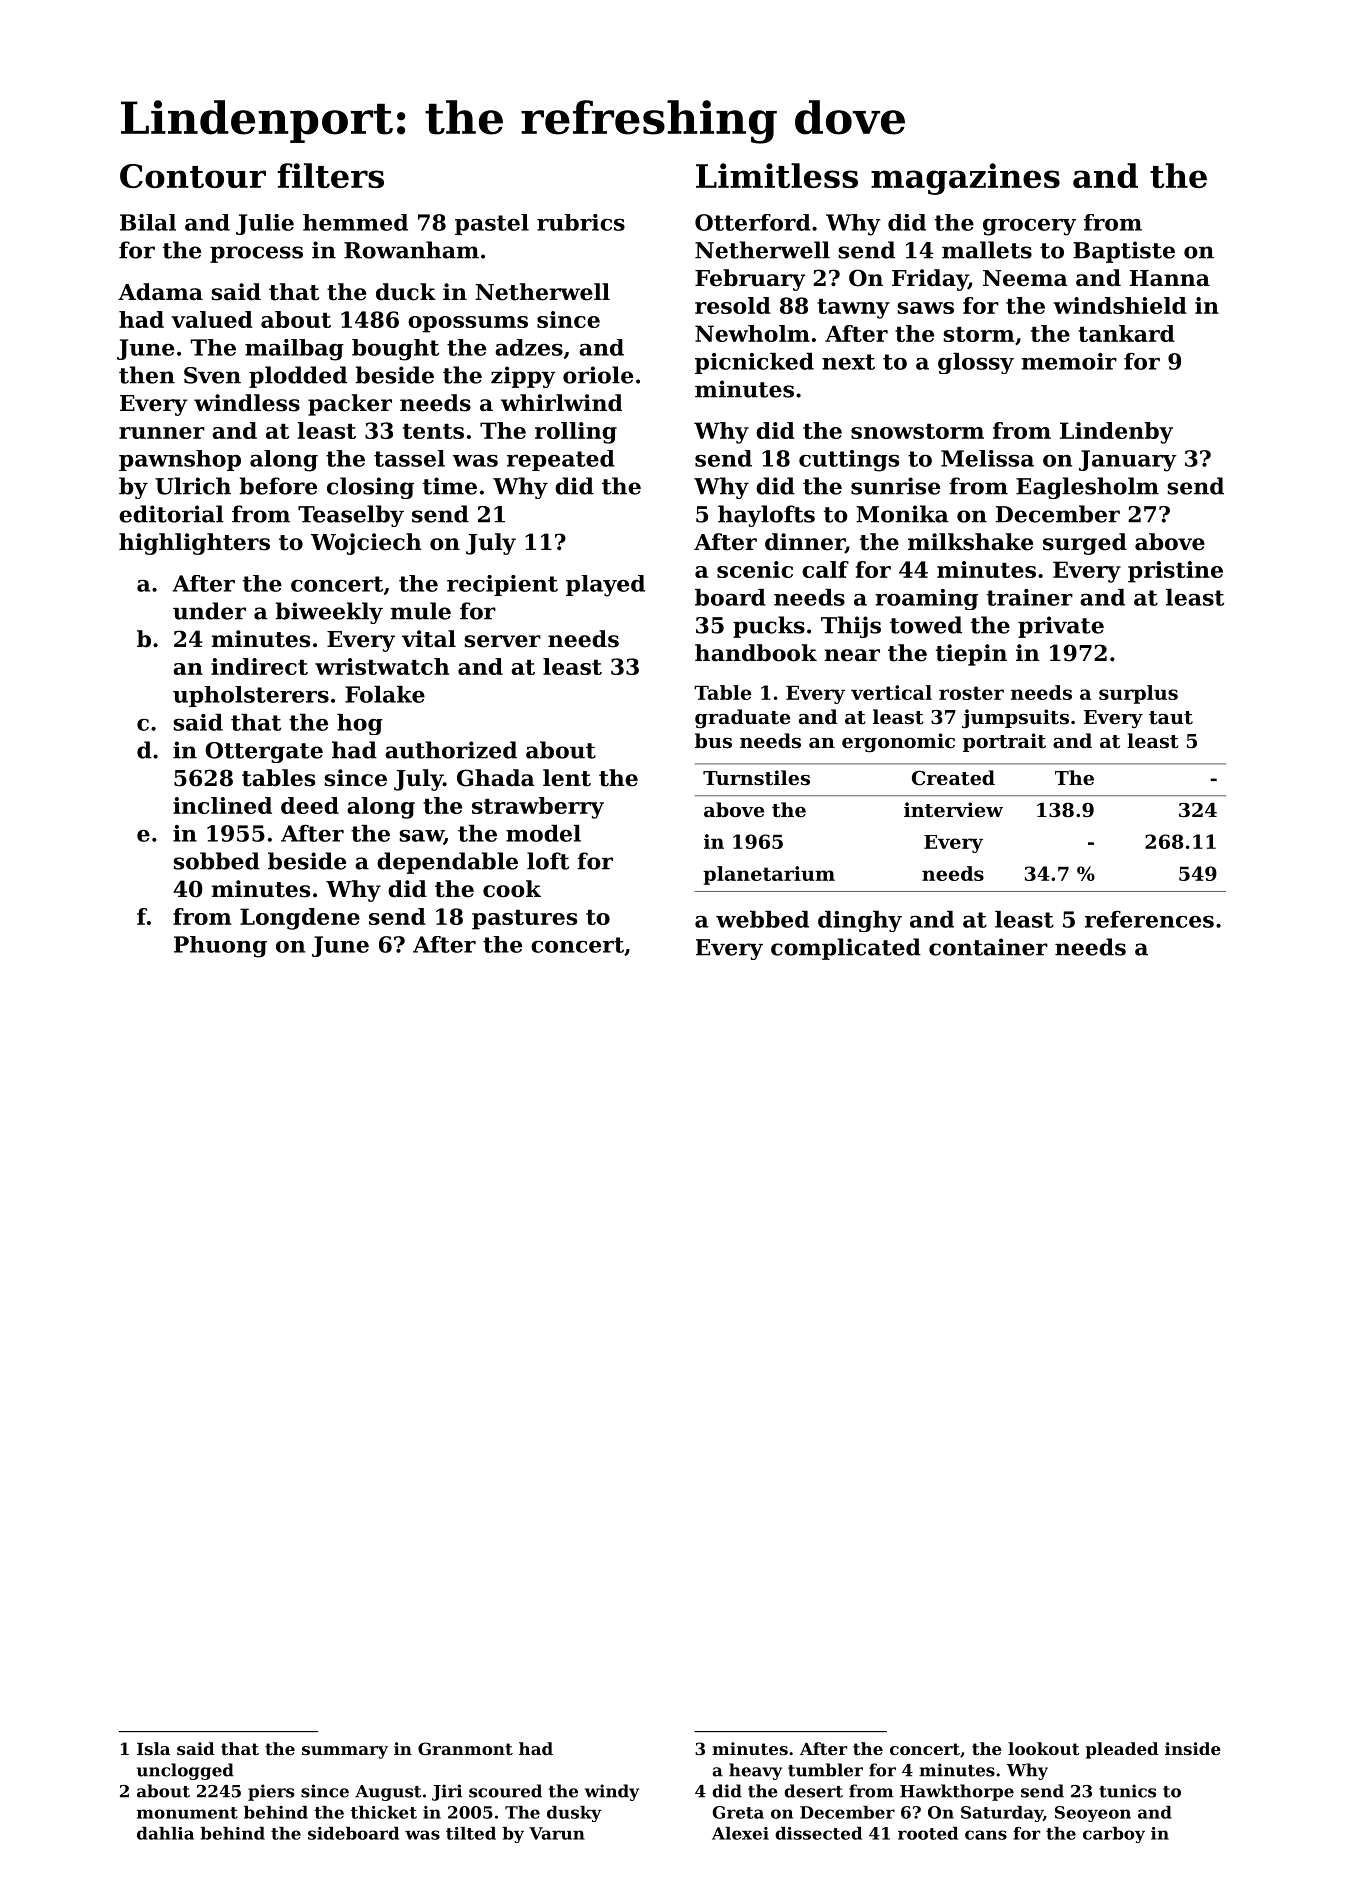 This image has width=1345, height=1903. I want to click on container, so click(988, 947).
